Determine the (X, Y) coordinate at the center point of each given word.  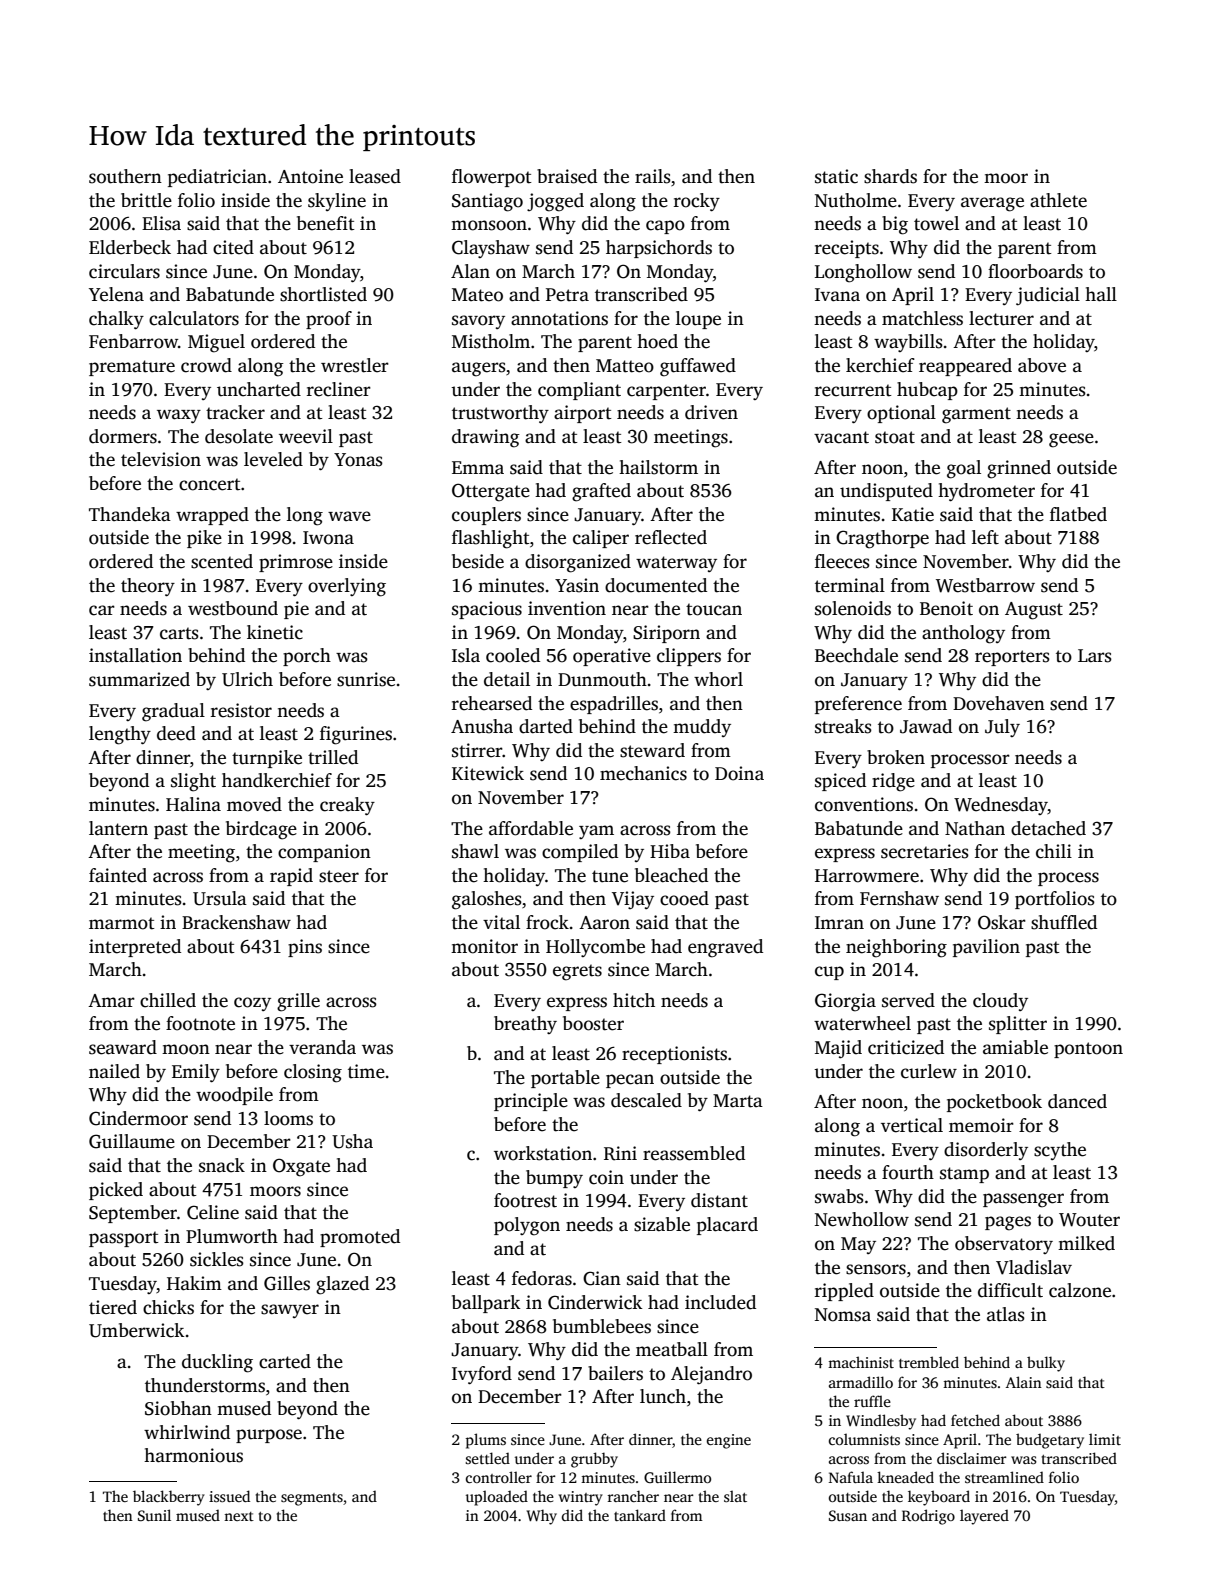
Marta (738, 1101)
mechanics (643, 773)
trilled (333, 757)
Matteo (625, 366)
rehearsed (492, 703)
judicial (1048, 296)
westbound (233, 608)
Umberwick (137, 1330)
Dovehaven (999, 703)
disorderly (986, 1151)
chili (1054, 851)
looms (288, 1118)
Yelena (116, 294)
